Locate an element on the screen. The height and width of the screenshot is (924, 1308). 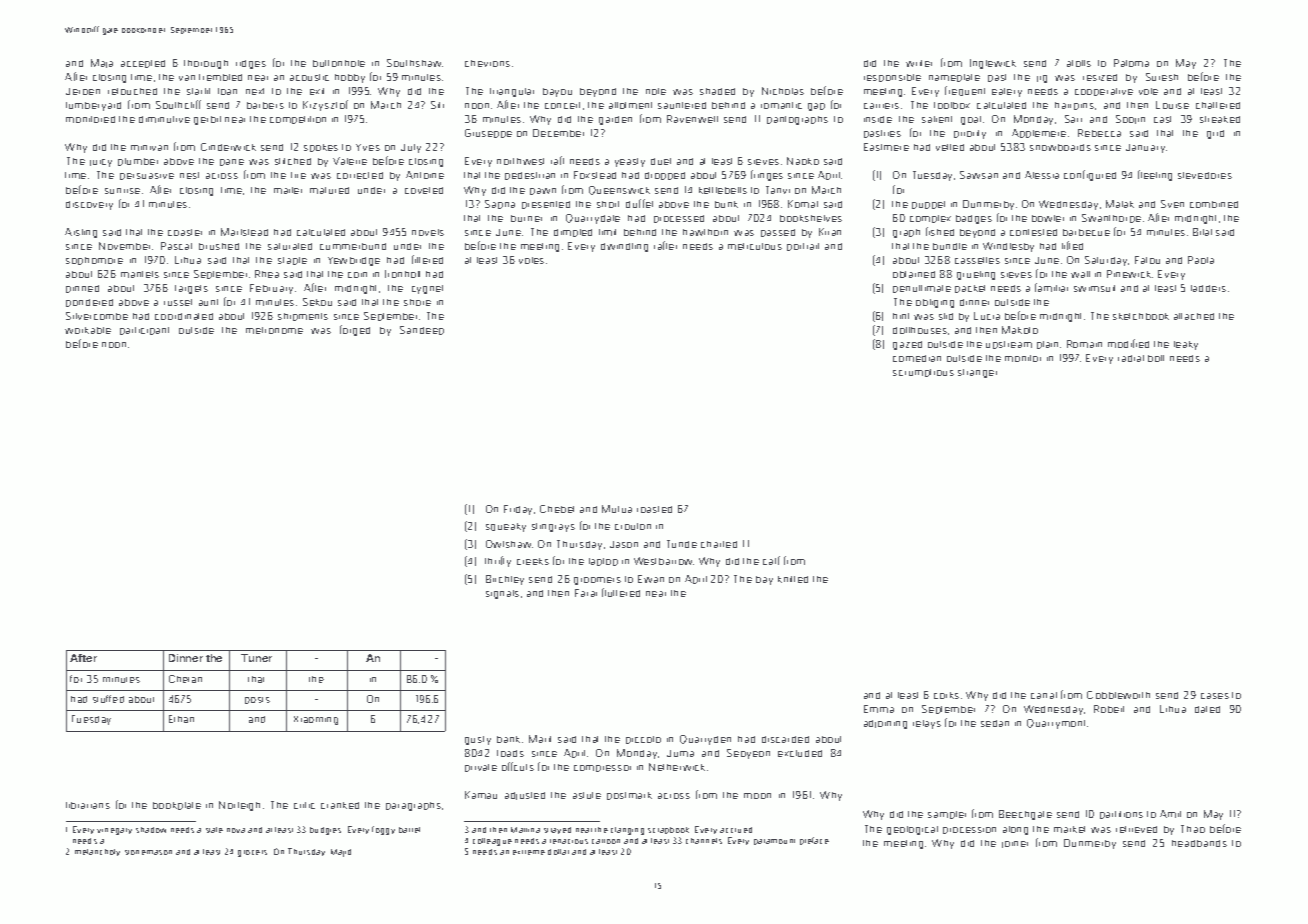
stuffed is located at coordinates (108, 699).
